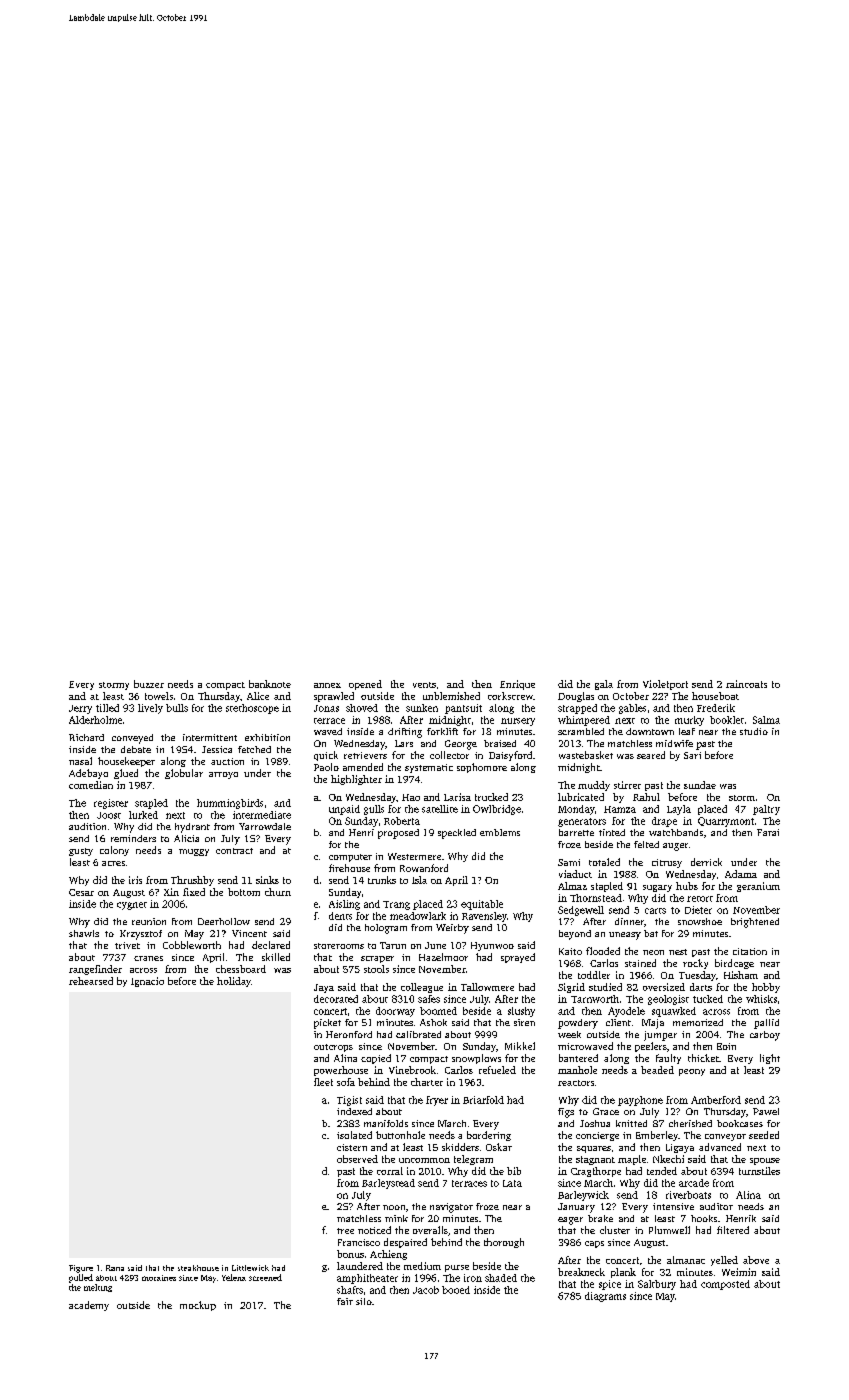 This document has width=849, height=1400. I want to click on Alice, so click(258, 696).
